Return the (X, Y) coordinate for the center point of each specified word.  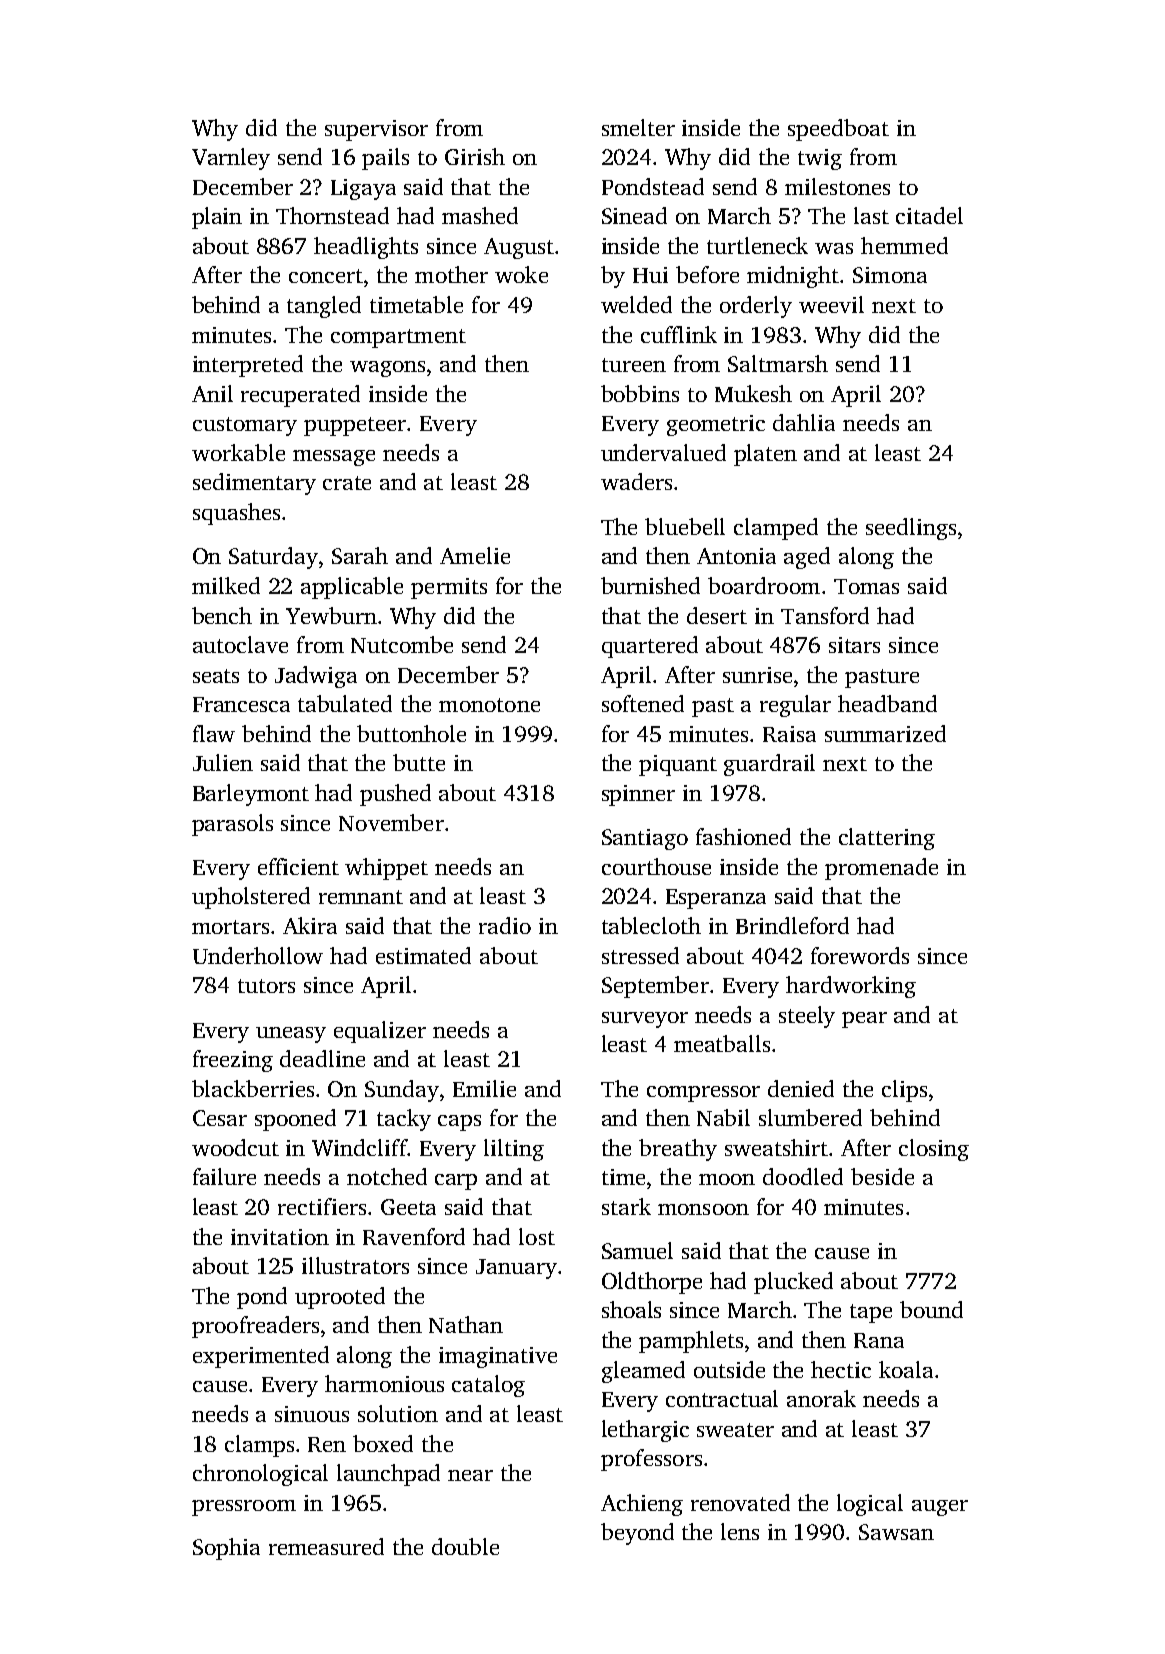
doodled (803, 1176)
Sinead (634, 215)
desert (717, 615)
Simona (890, 275)
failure (224, 1176)
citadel (929, 215)
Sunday (402, 1091)
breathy (678, 1150)
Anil (212, 393)
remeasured (326, 1546)
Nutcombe (402, 644)
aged (807, 558)
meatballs (722, 1043)
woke (521, 274)
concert (326, 276)
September (655, 987)
